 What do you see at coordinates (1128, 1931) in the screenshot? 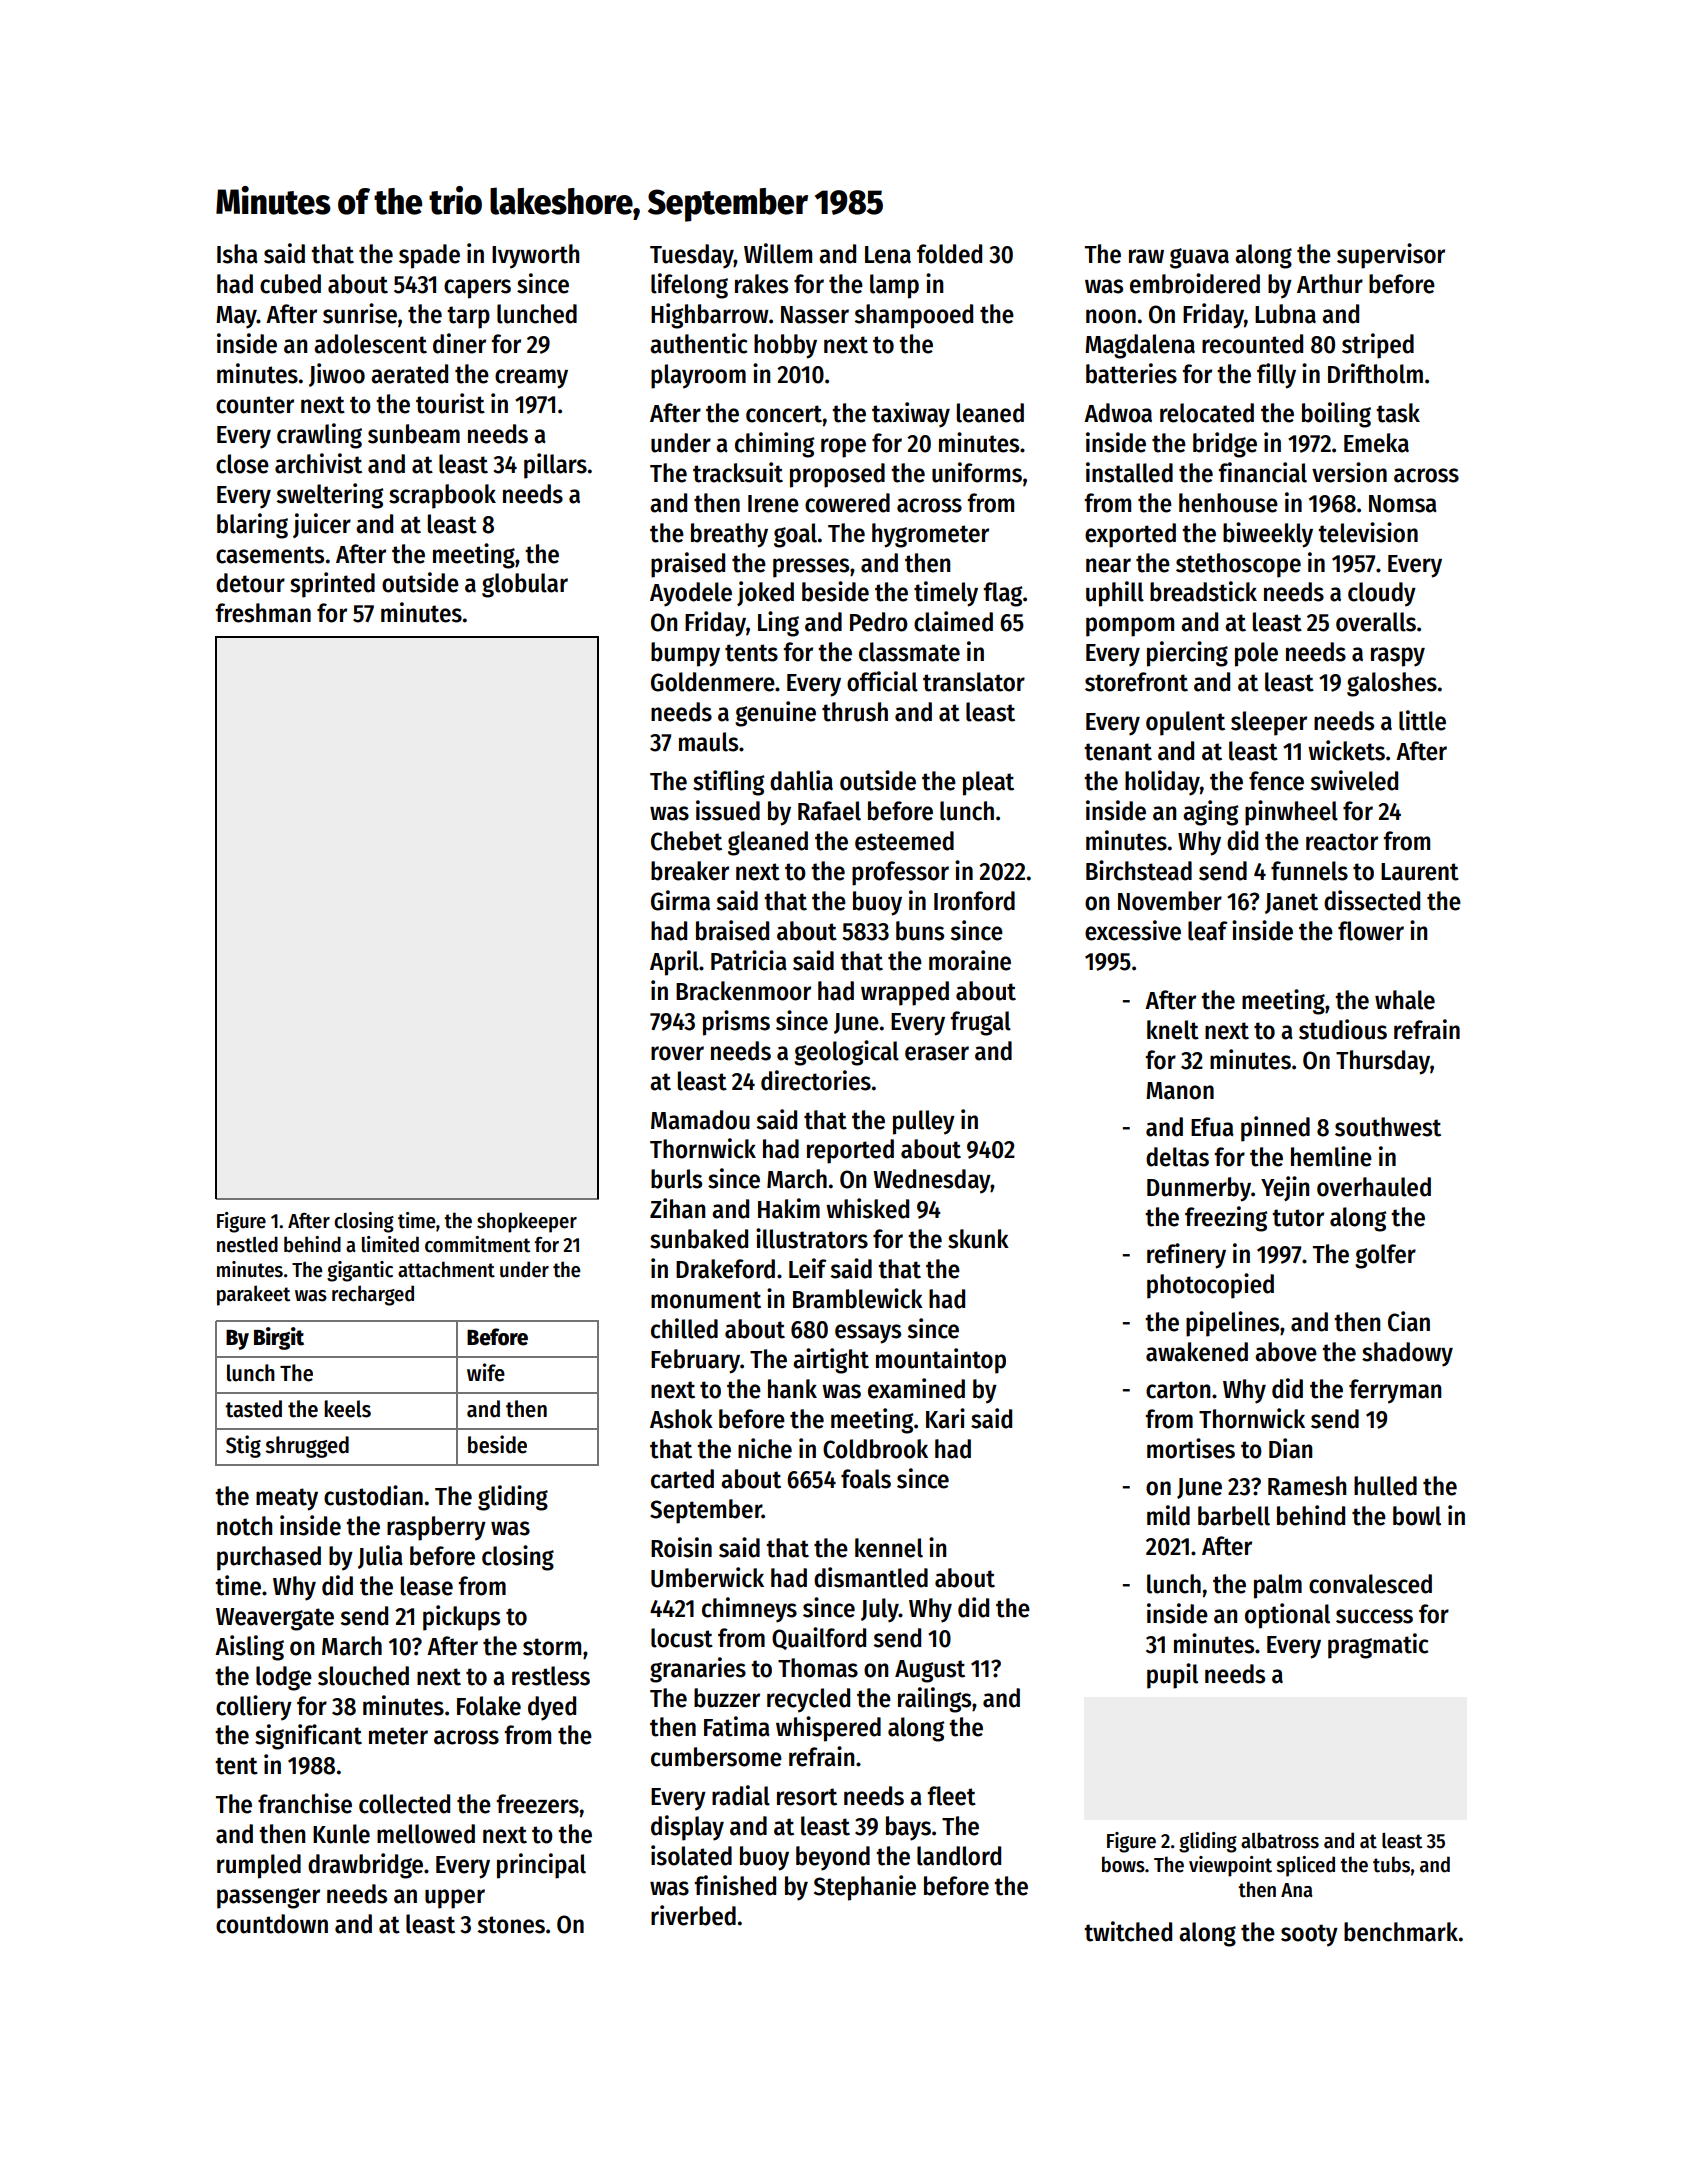
I see `twitched` at bounding box center [1128, 1931].
